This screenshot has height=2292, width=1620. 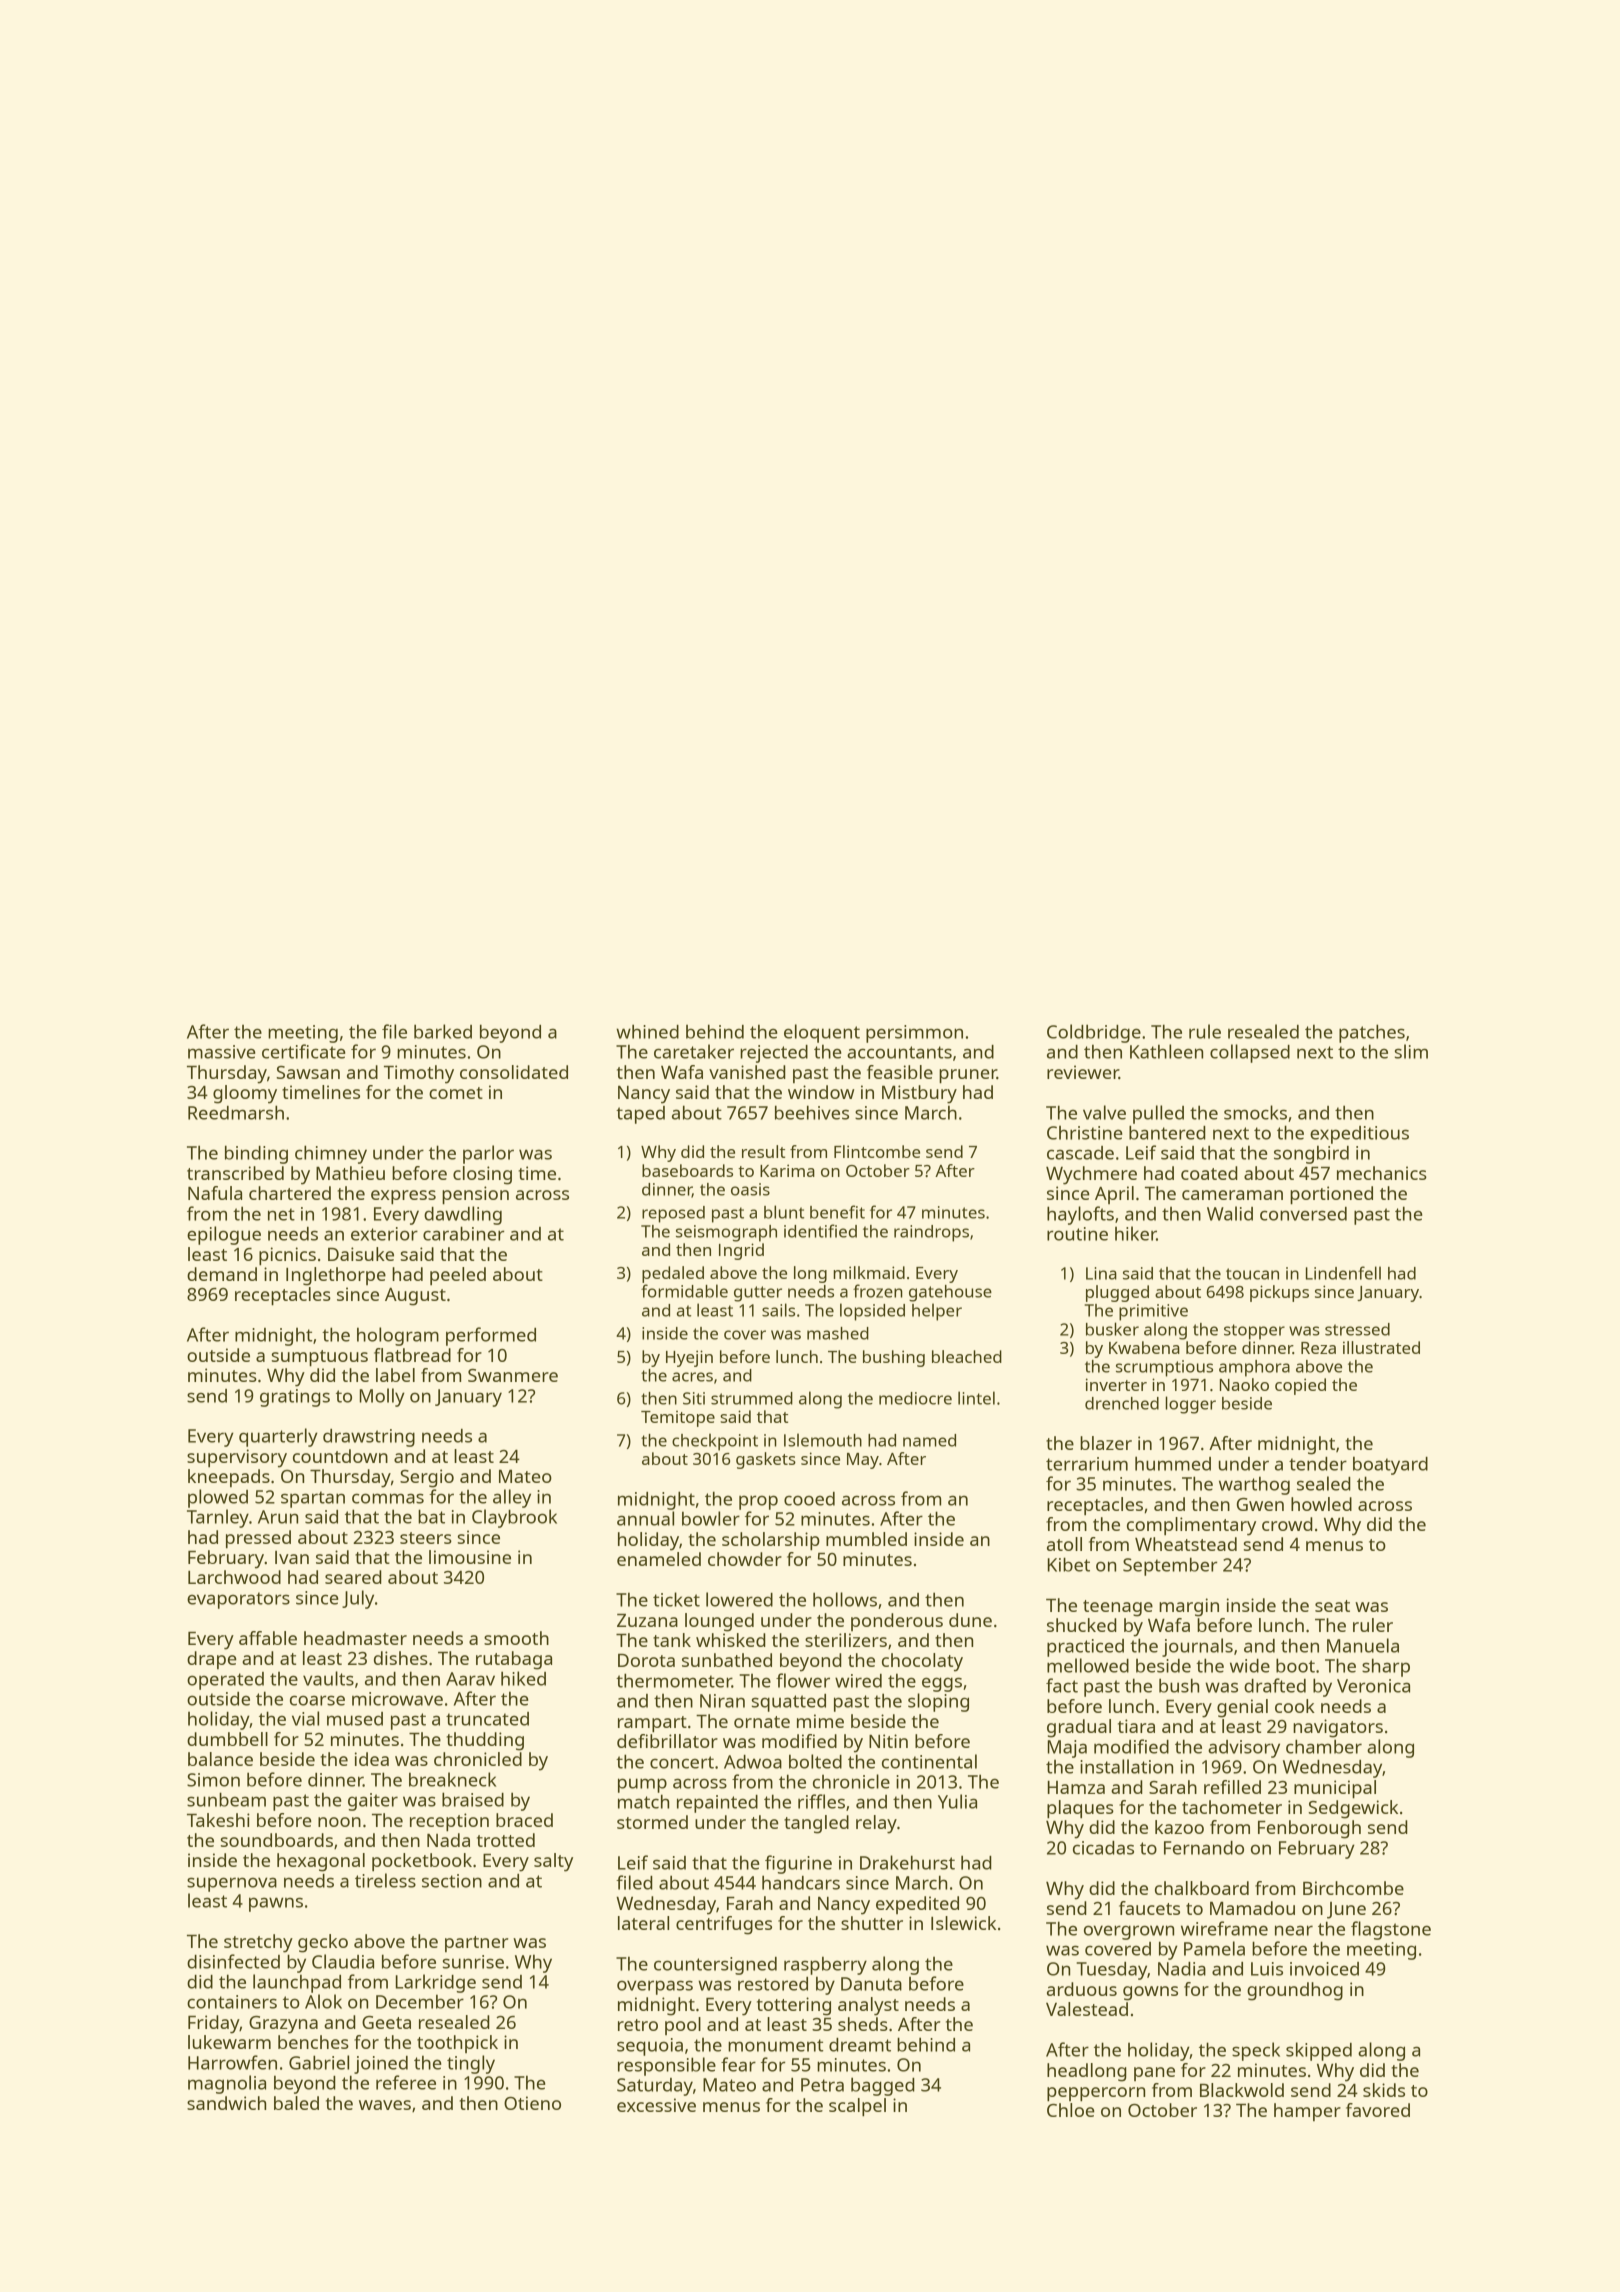 What do you see at coordinates (1104, 1112) in the screenshot?
I see `valve` at bounding box center [1104, 1112].
